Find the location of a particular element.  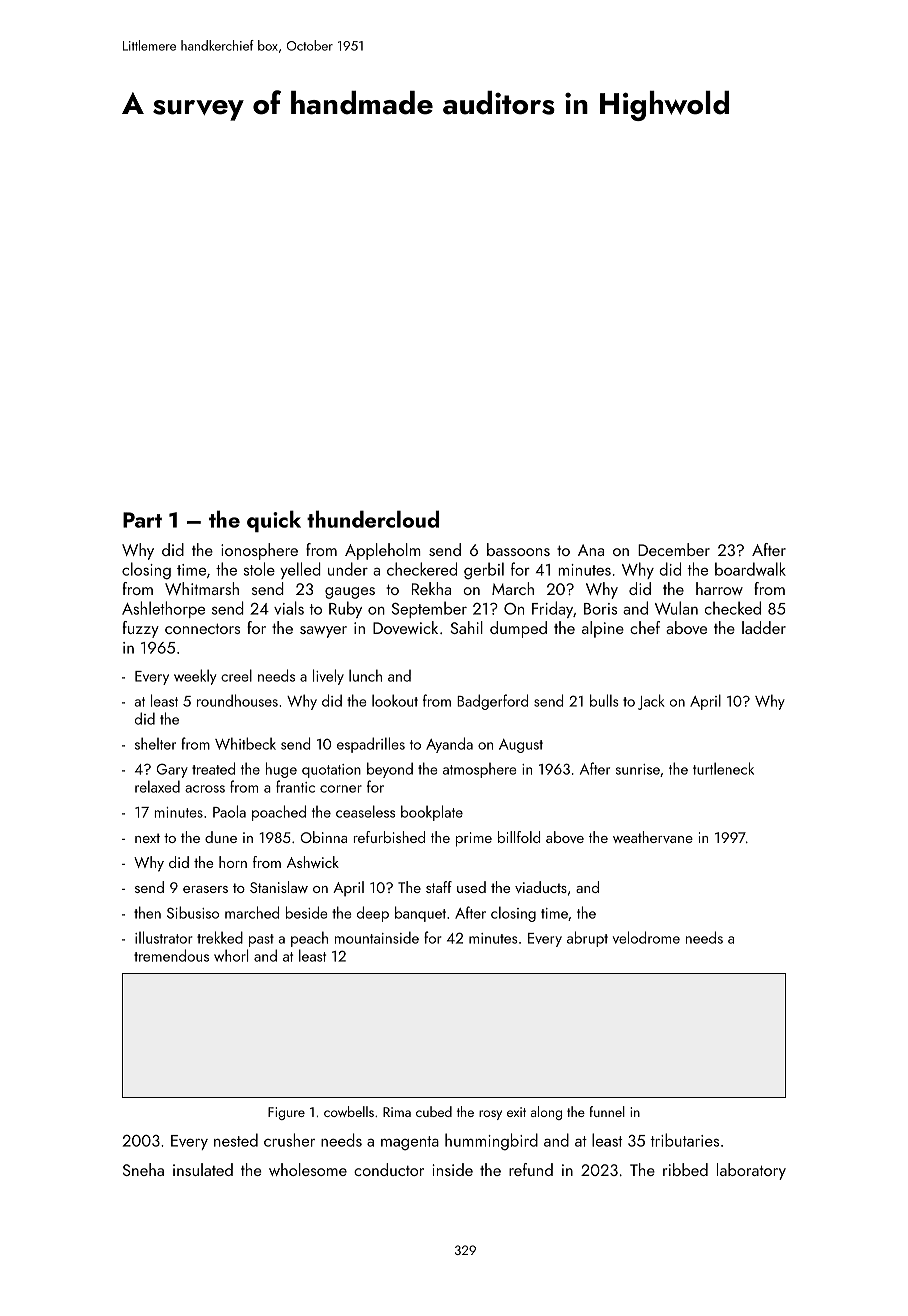

Rekha is located at coordinates (431, 588).
